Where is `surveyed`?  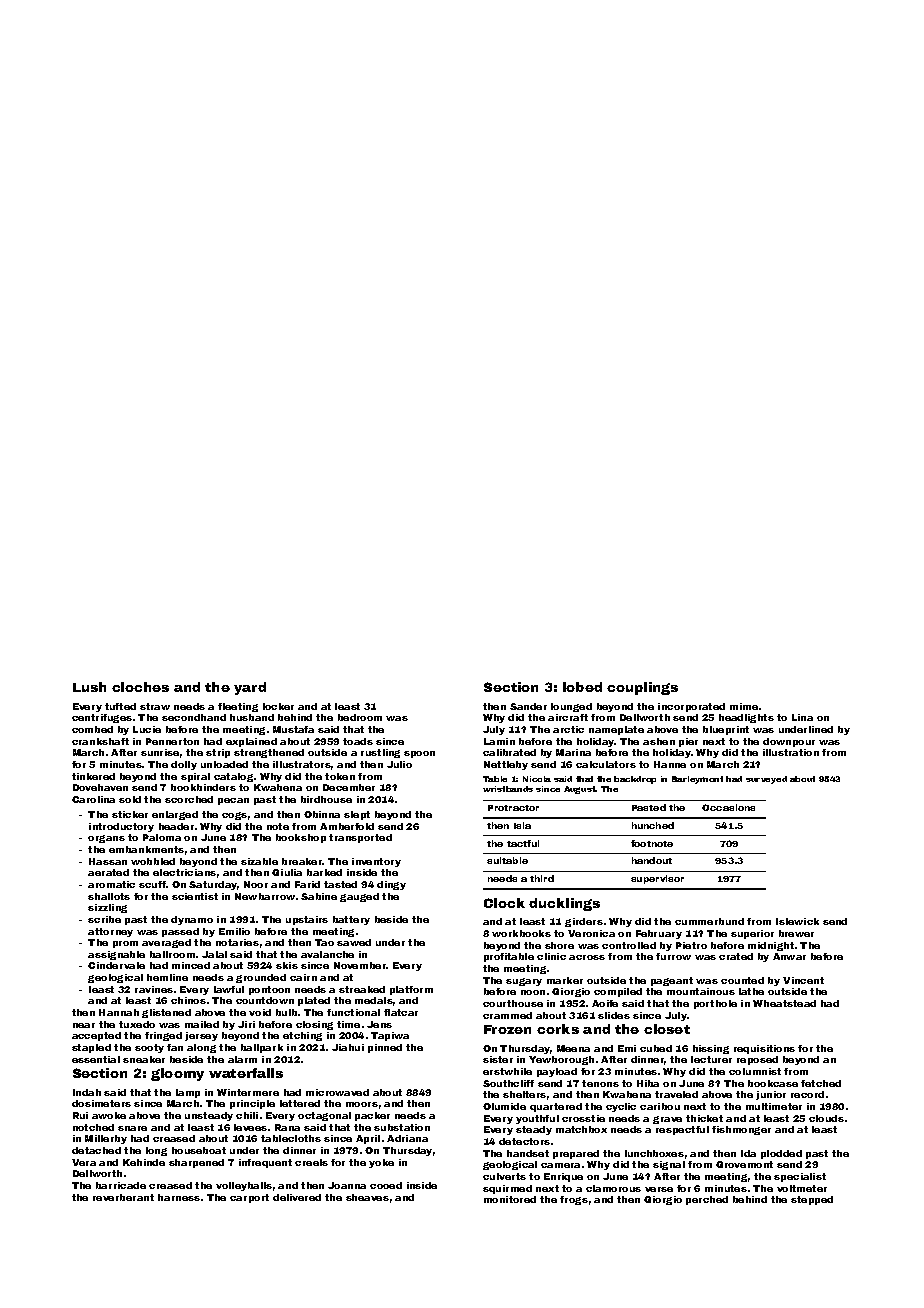 surveyed is located at coordinates (766, 780).
